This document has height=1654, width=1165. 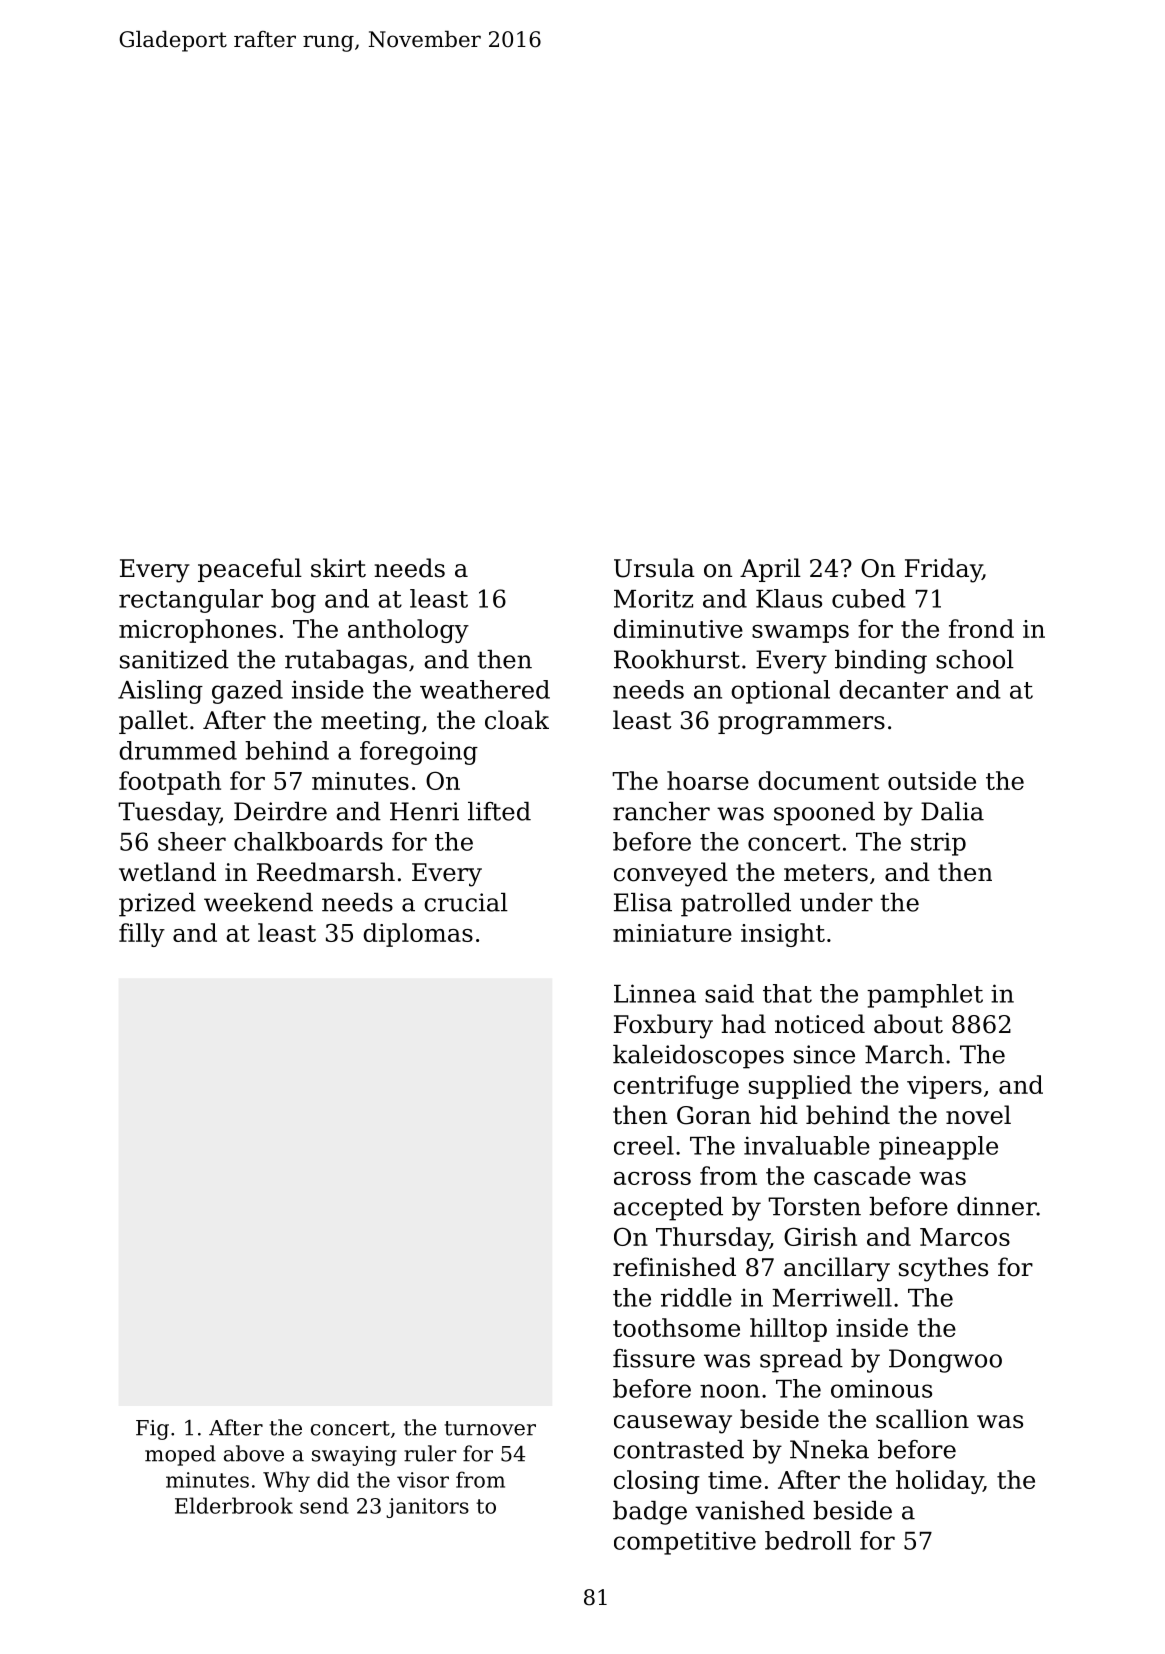 I want to click on under, so click(x=836, y=902).
